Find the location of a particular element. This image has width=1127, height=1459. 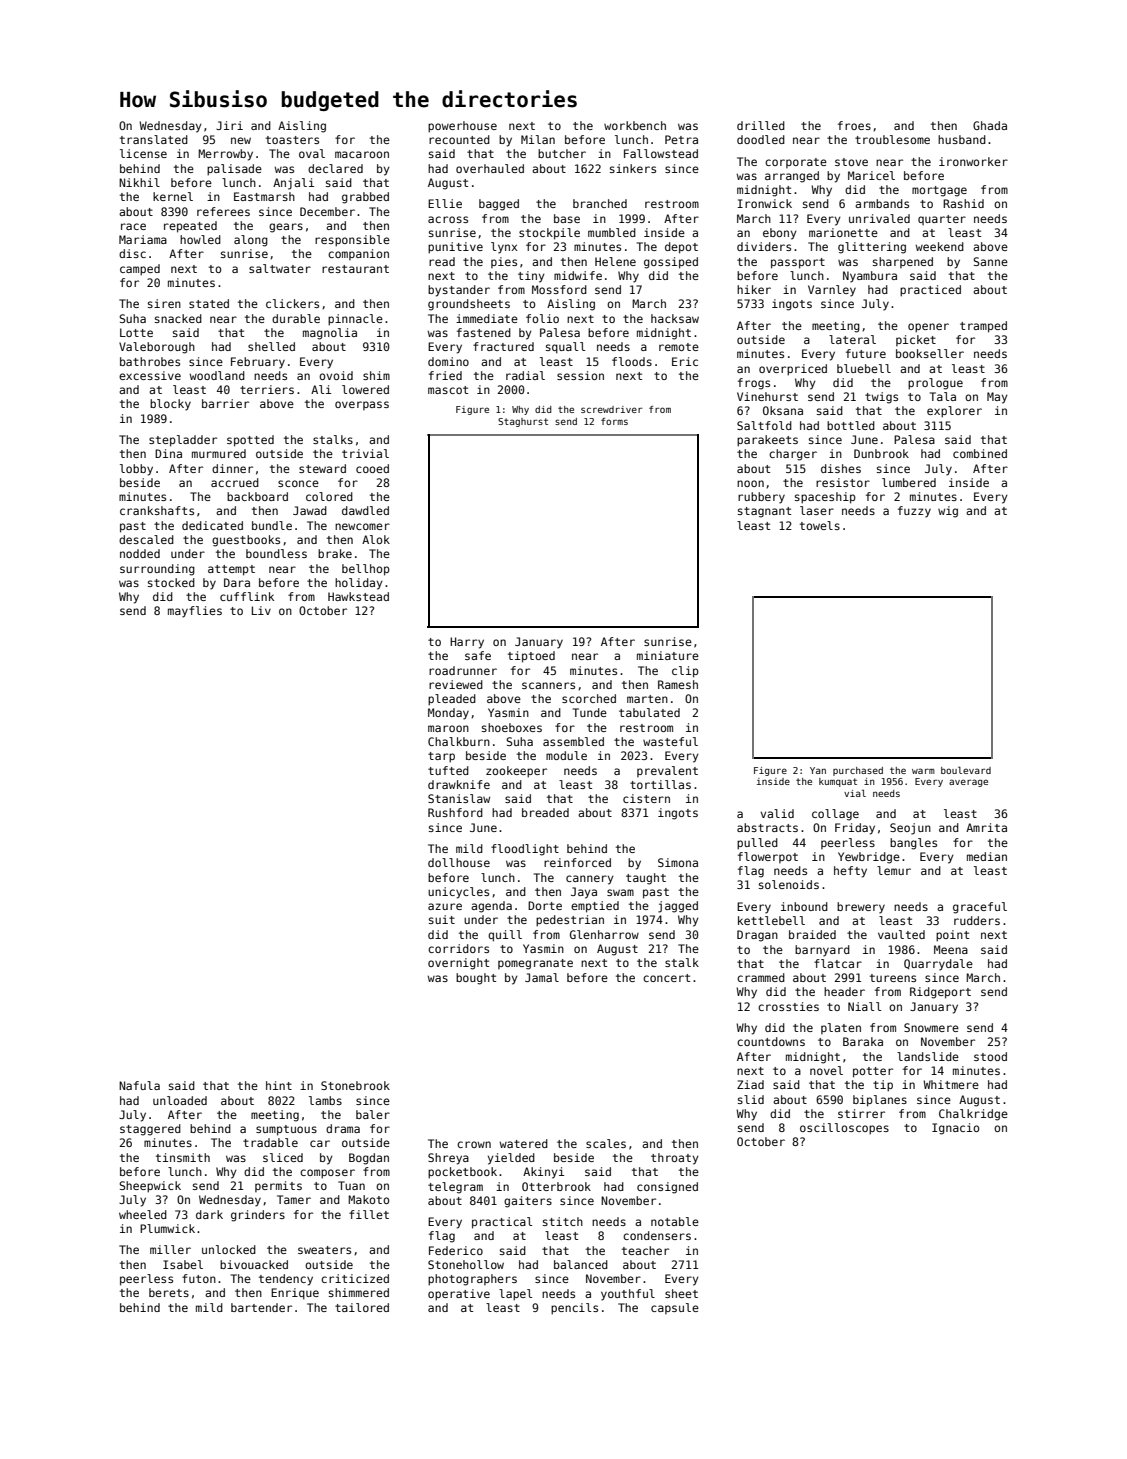

Hawkstead is located at coordinates (358, 596).
